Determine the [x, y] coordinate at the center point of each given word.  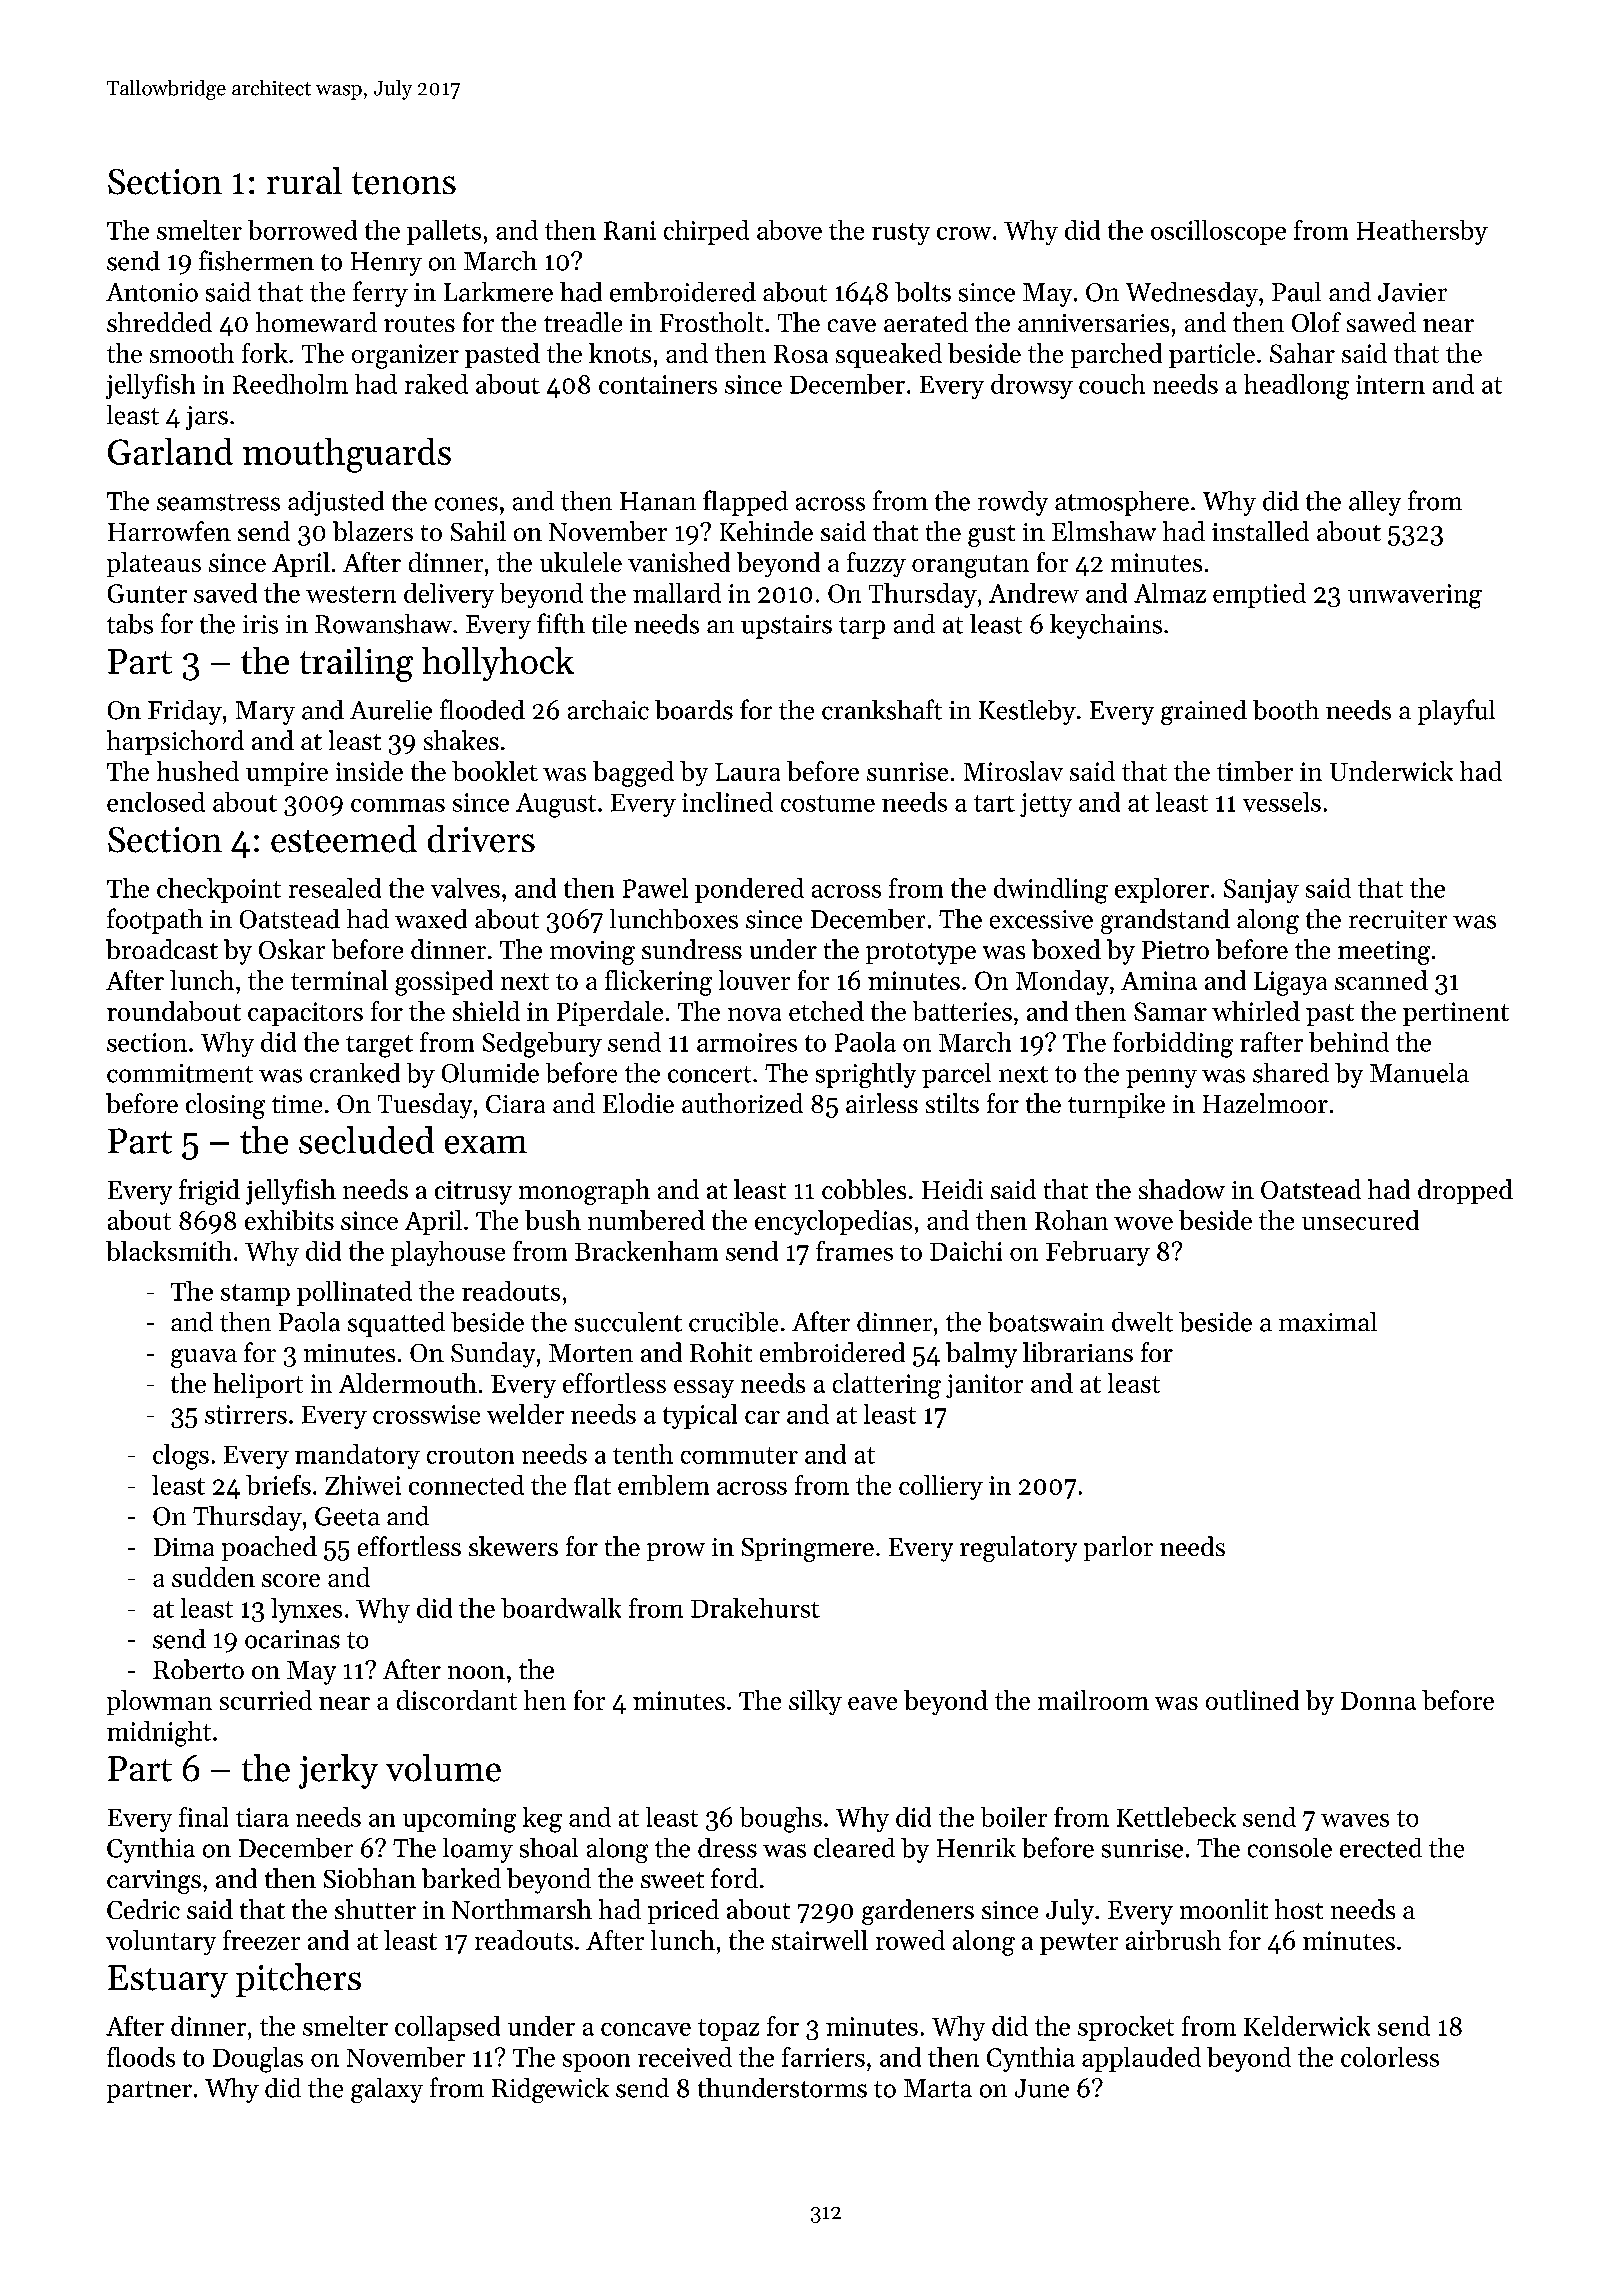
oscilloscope [1218, 232]
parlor [1118, 1548]
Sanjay [1261, 891]
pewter [1079, 1944]
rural [304, 180]
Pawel [655, 888]
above [789, 230]
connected [466, 1485]
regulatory [1018, 1549]
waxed [431, 919]
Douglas [258, 2060]
